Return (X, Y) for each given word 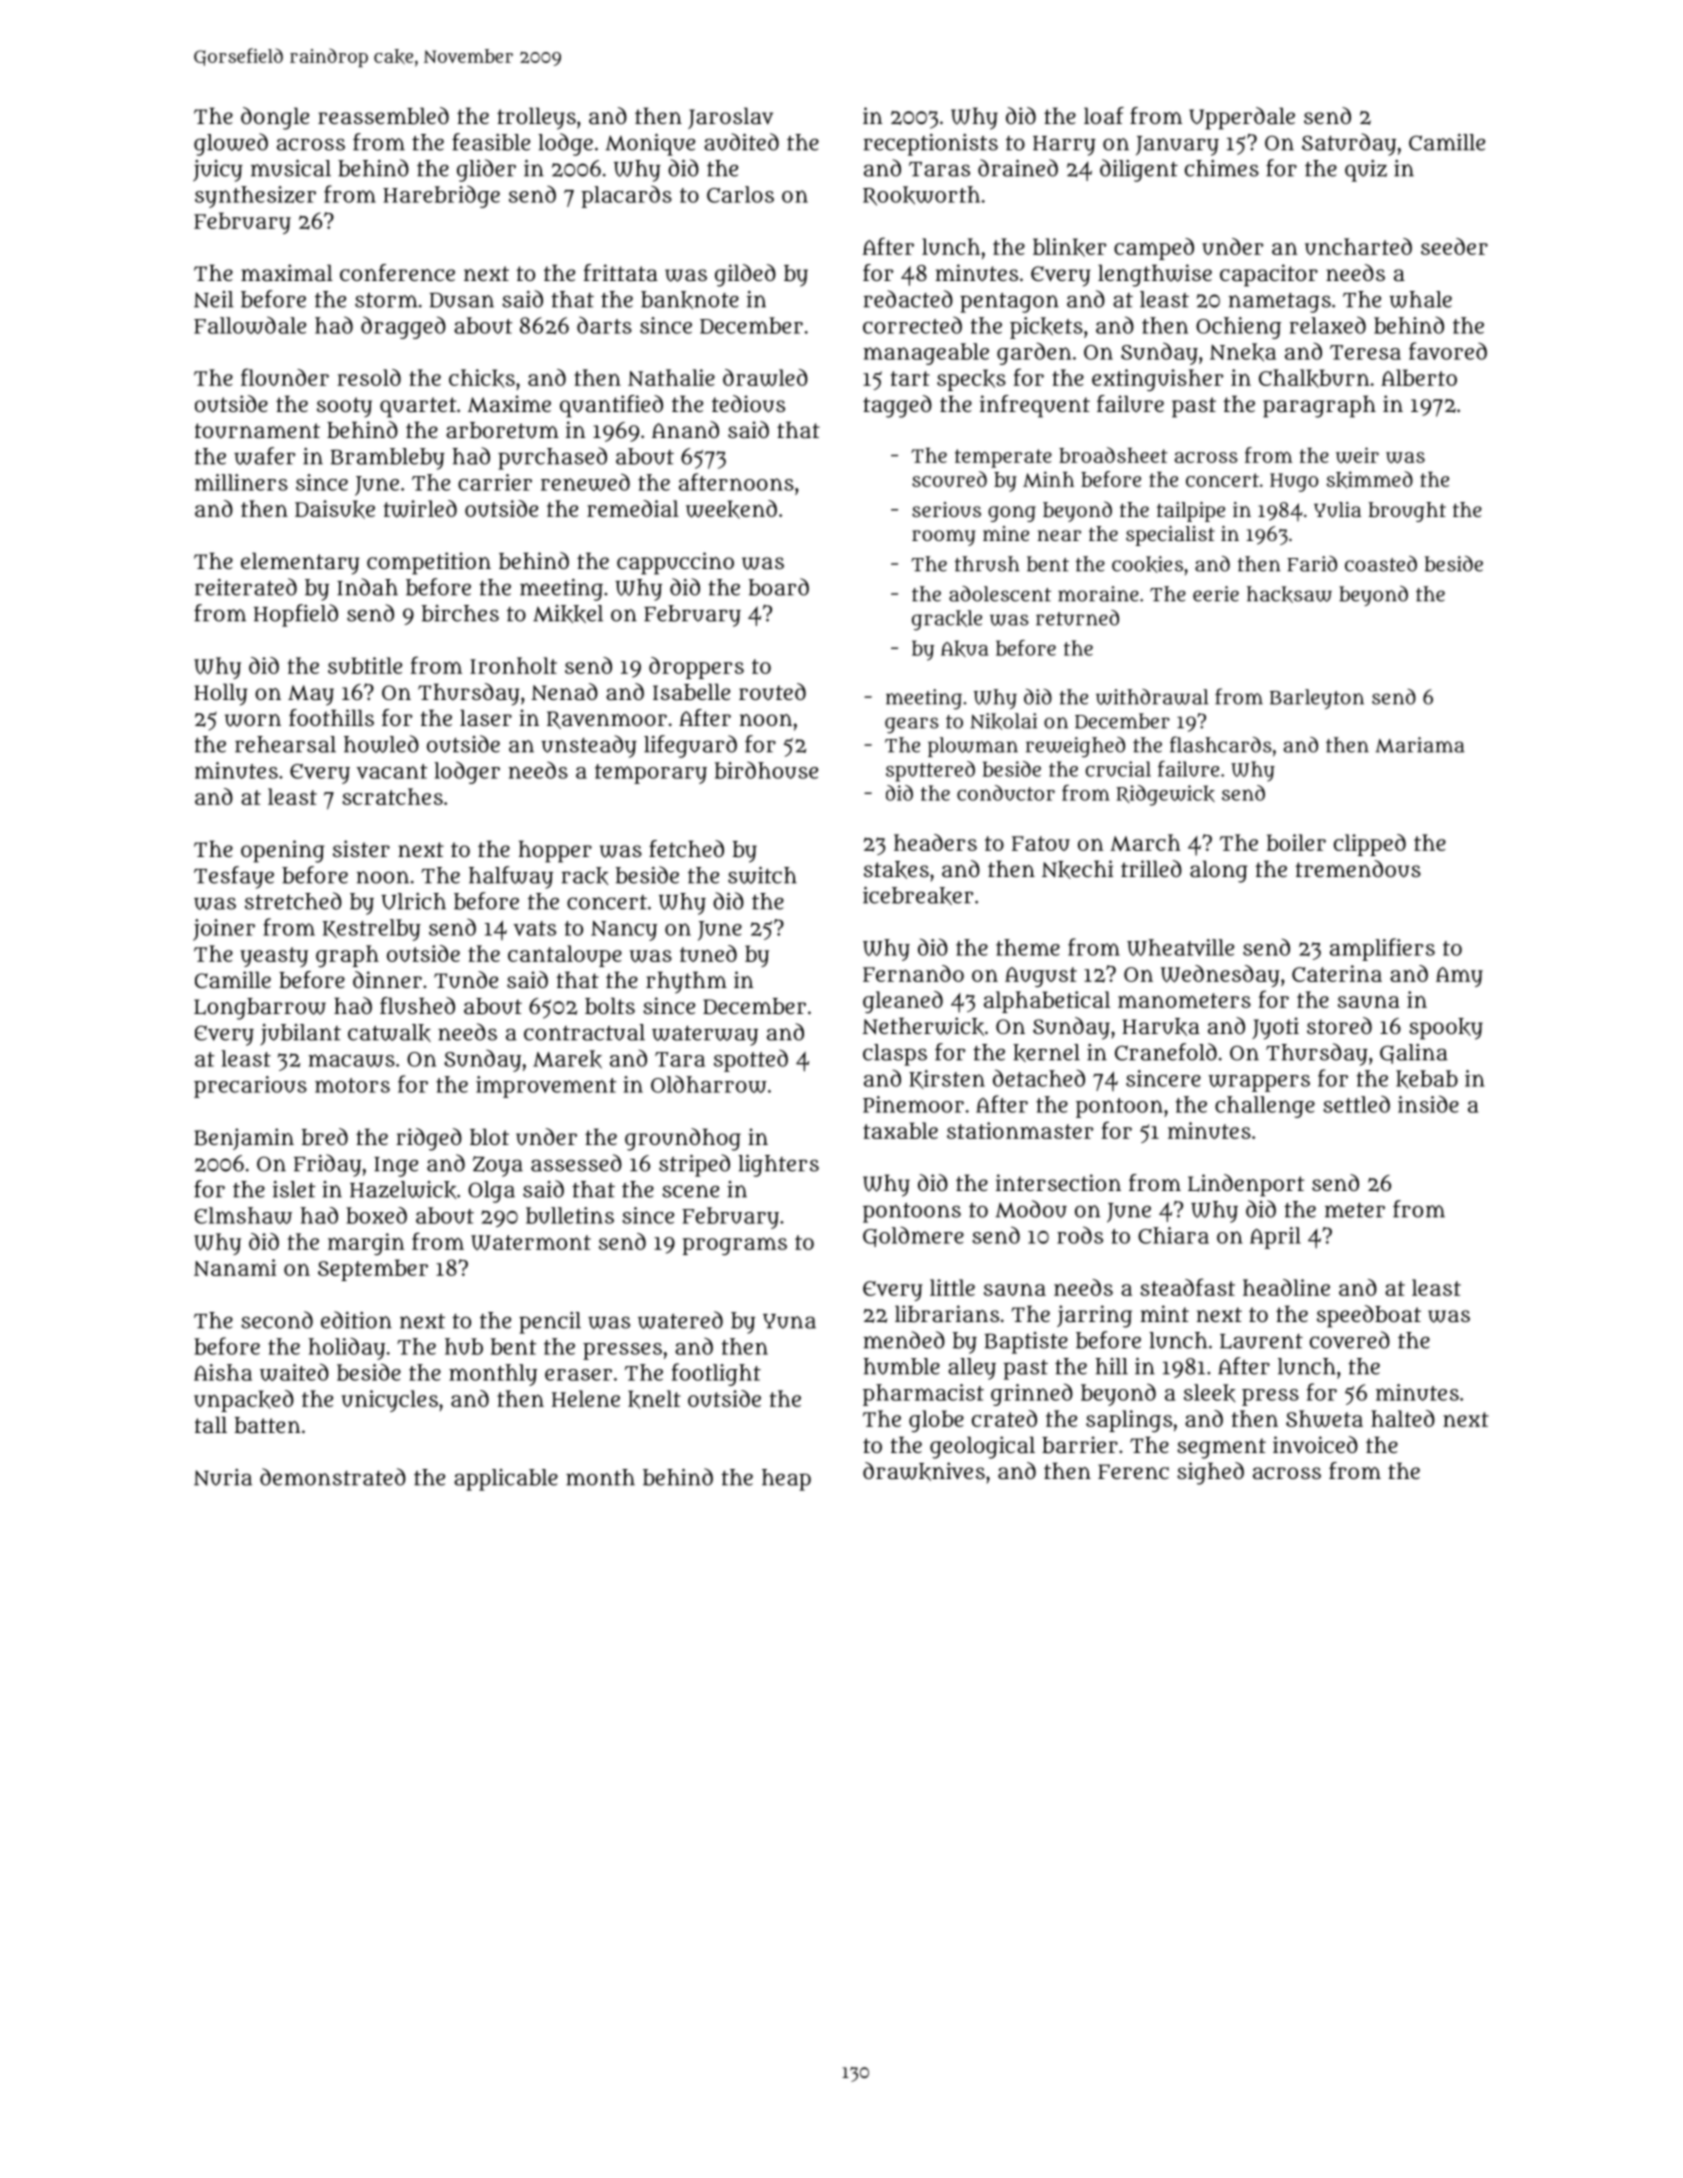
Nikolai (1003, 721)
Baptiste (1026, 1343)
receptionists (931, 144)
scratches (392, 796)
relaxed (1328, 325)
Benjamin (244, 1139)
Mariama (1420, 745)
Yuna (789, 1321)
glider (486, 170)
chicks (482, 378)
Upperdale (1242, 118)
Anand (685, 429)
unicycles (389, 1401)
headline (1286, 1287)
